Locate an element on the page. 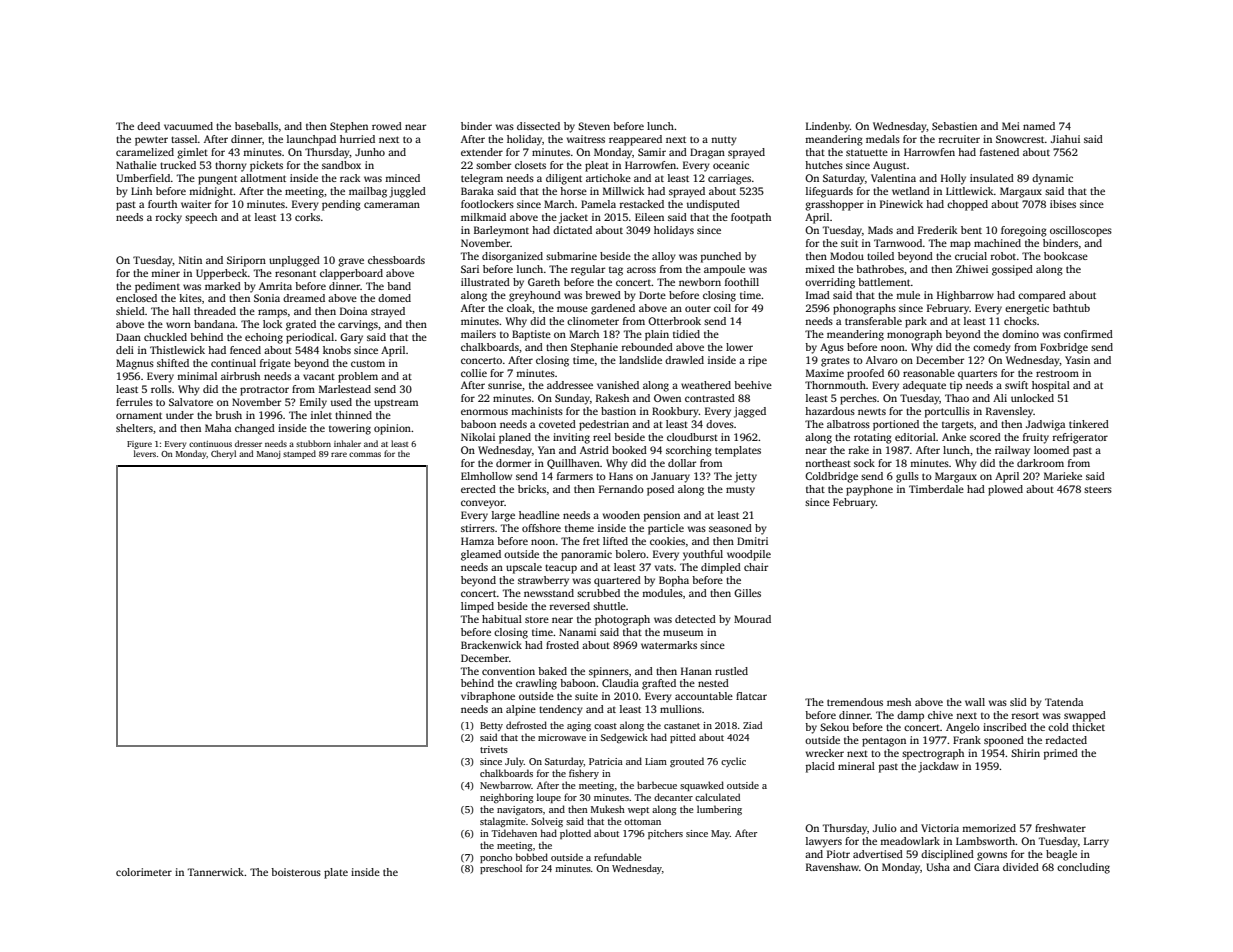  jetty is located at coordinates (745, 477).
